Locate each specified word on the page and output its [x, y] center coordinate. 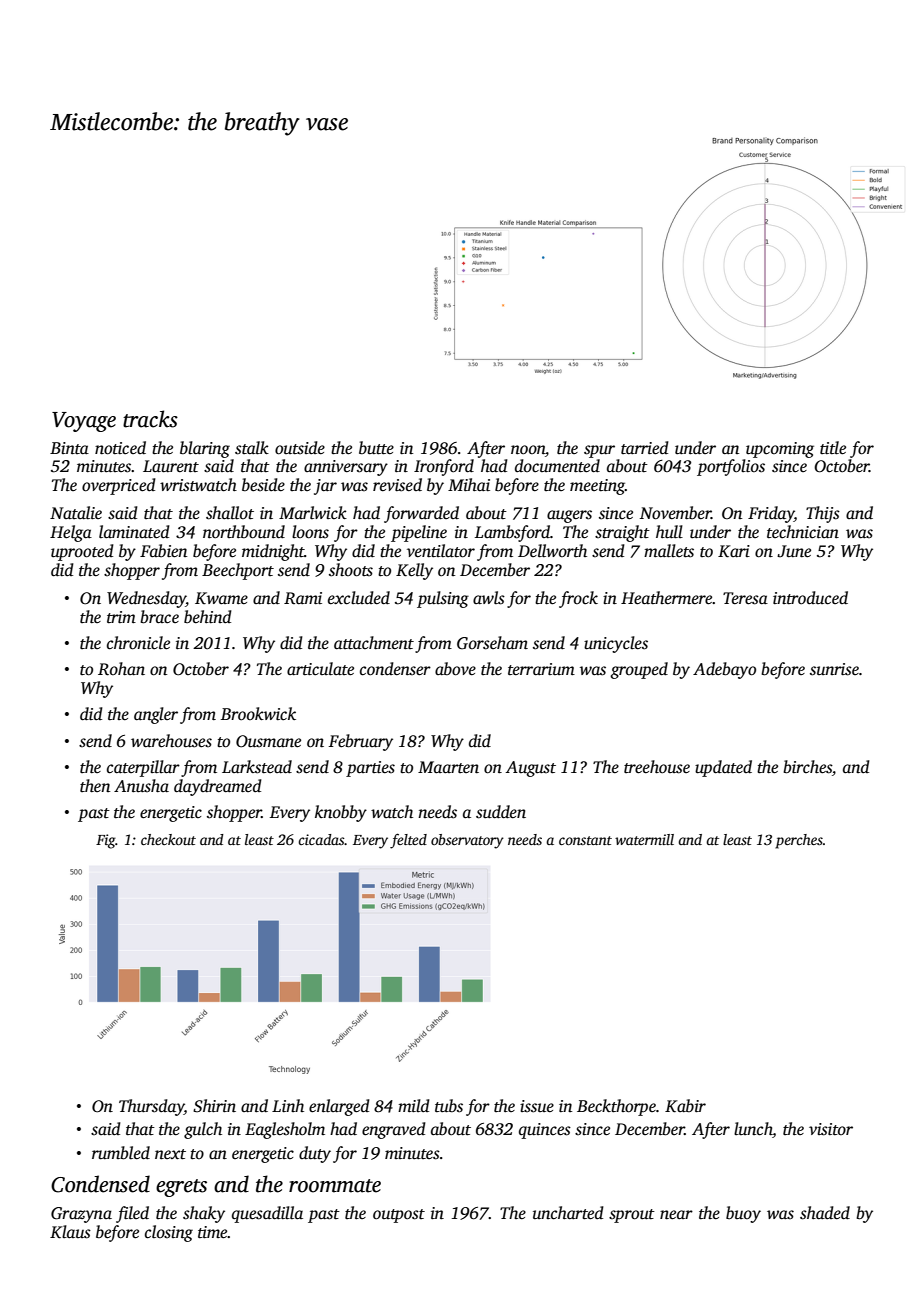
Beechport [238, 571]
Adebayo [724, 670]
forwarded [421, 514]
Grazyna [81, 1215]
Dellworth [552, 551]
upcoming [780, 450]
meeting [597, 487]
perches [799, 841]
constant [585, 840]
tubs [449, 1106]
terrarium [541, 669]
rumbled [121, 1153]
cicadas [321, 839]
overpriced [119, 486]
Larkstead [257, 767]
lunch [753, 1130]
